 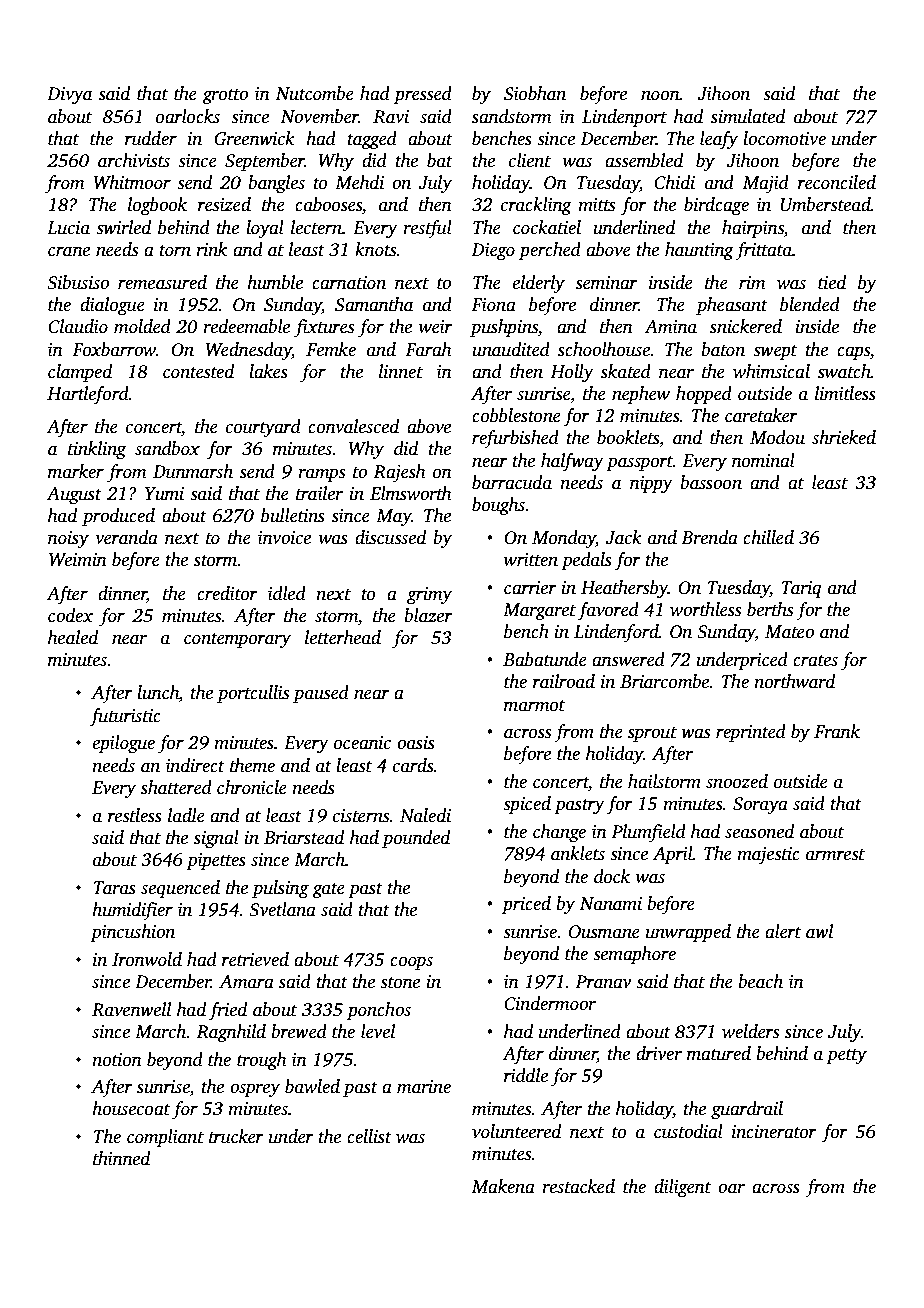 What do you see at coordinates (124, 744) in the screenshot?
I see `epilogue` at bounding box center [124, 744].
